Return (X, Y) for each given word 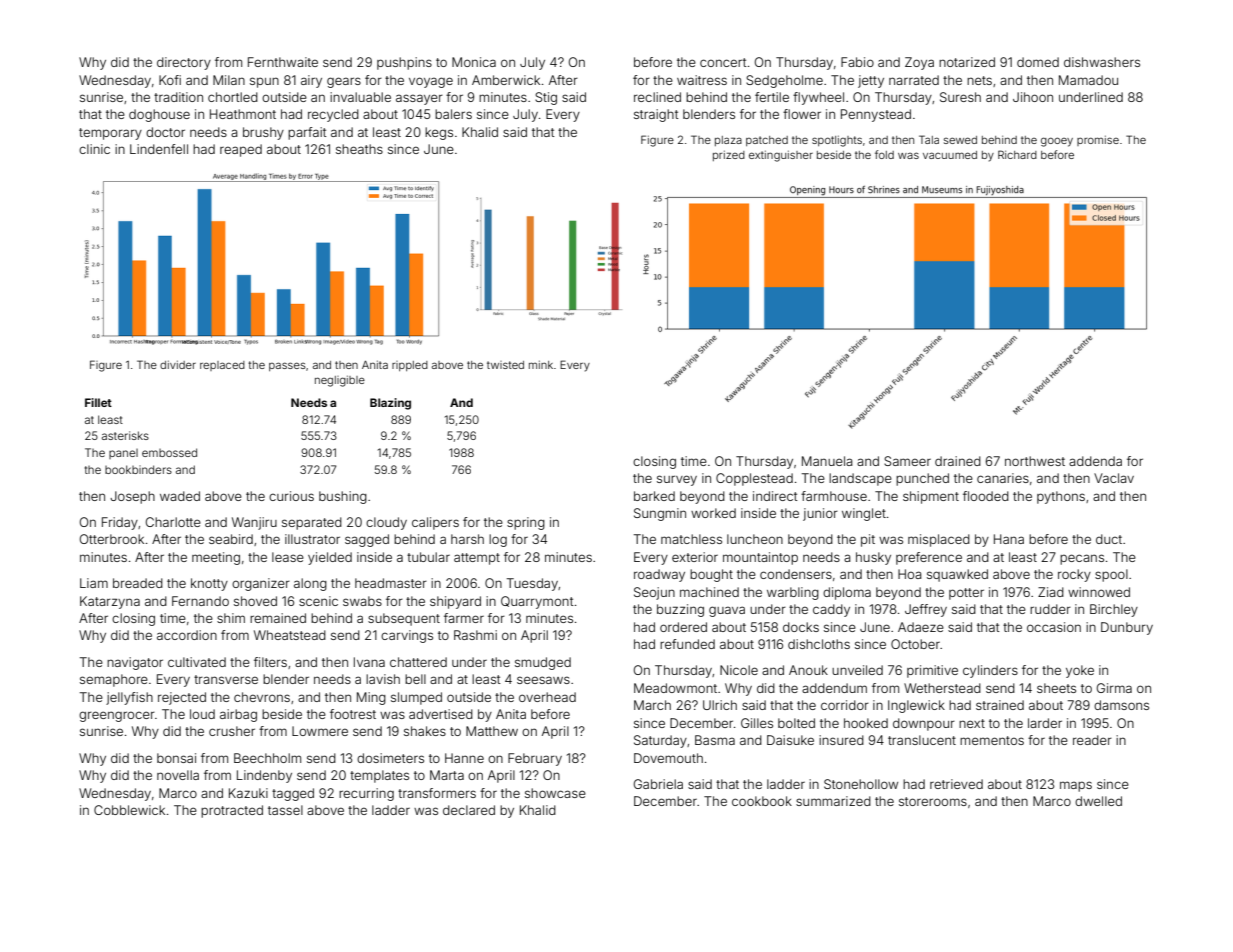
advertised (441, 714)
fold (884, 154)
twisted (505, 365)
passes (287, 366)
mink (541, 365)
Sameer (907, 461)
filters (270, 662)
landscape (860, 479)
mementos (992, 740)
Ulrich (720, 705)
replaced (222, 366)
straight (656, 115)
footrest (353, 714)
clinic (94, 149)
